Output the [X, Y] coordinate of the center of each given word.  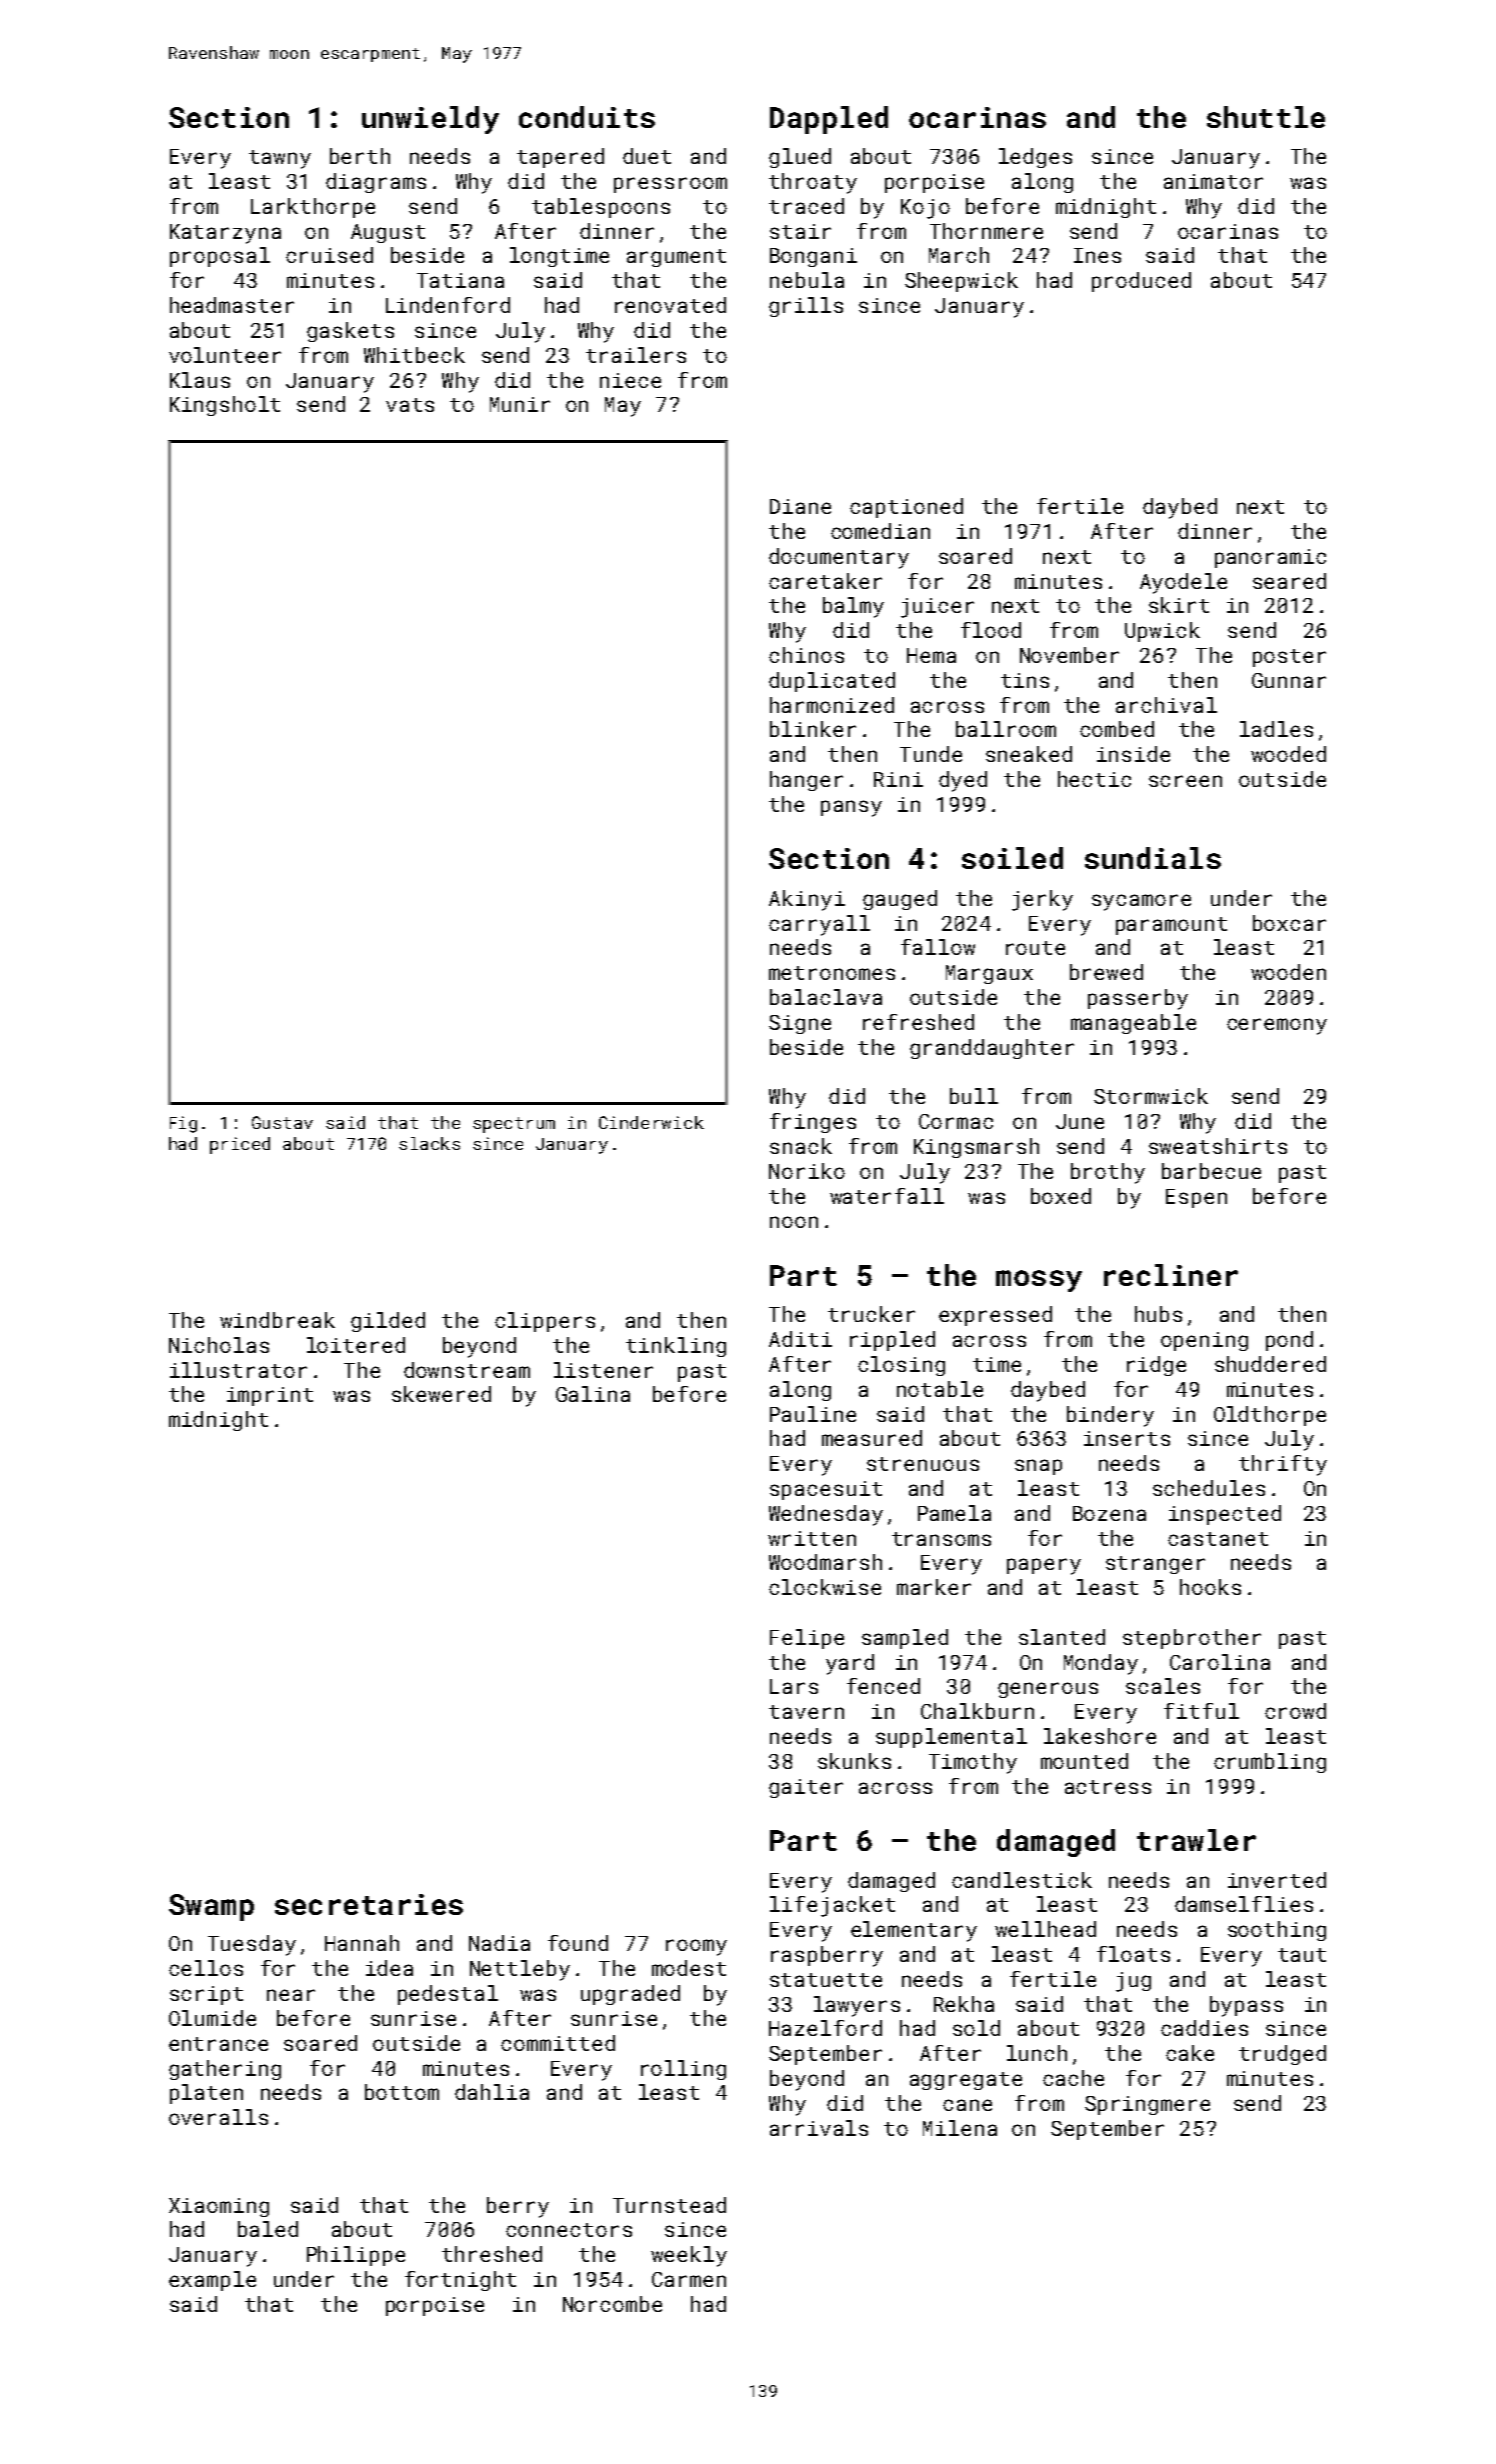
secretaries [369, 1904]
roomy [696, 1947]
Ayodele [1183, 583]
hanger [806, 781]
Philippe [356, 2256]
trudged [1282, 2055]
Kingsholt [225, 406]
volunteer [225, 355]
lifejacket [832, 1906]
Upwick [1162, 632]
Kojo [925, 209]
